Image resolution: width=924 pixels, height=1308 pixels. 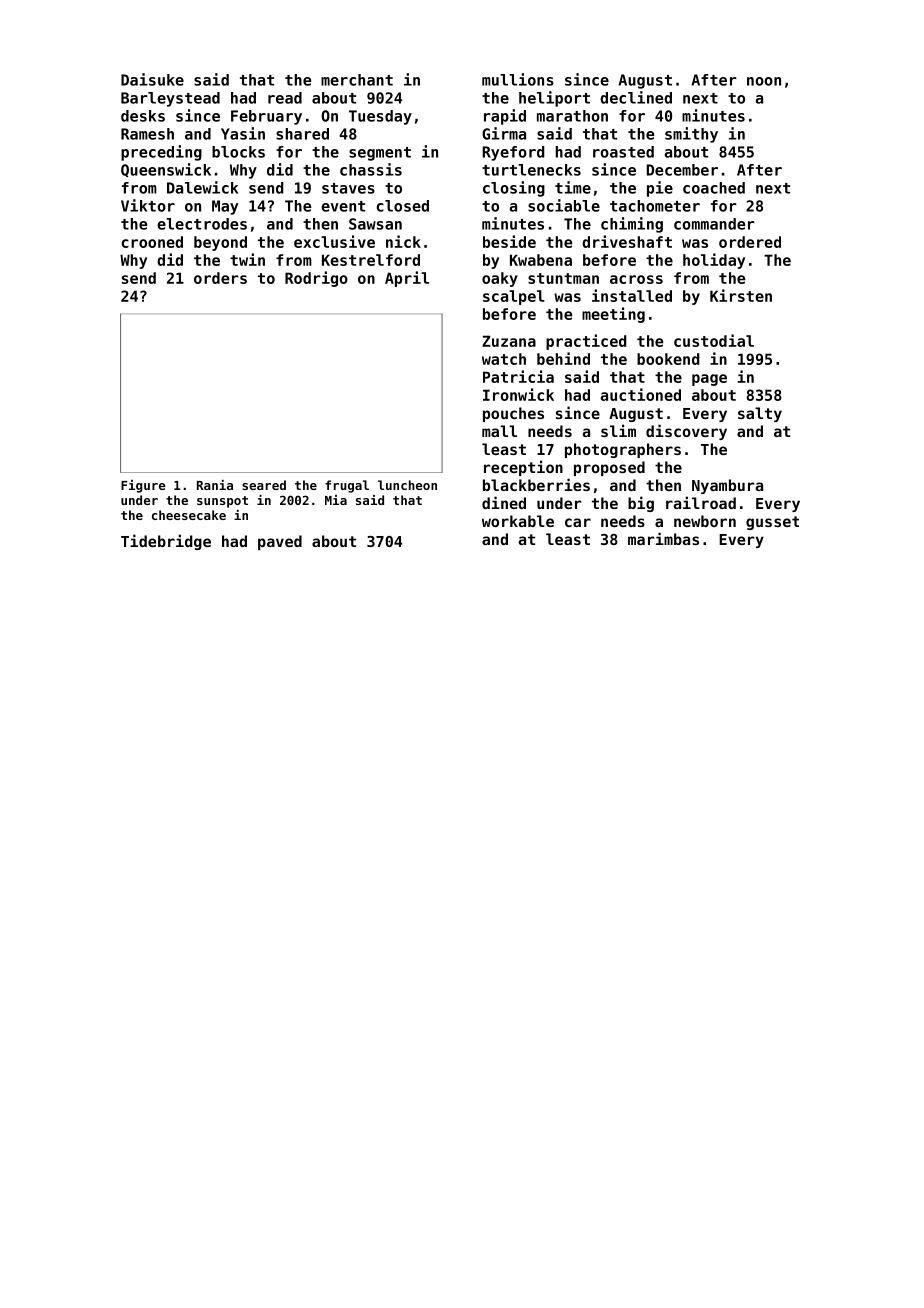 I want to click on auctioned, so click(x=640, y=394).
